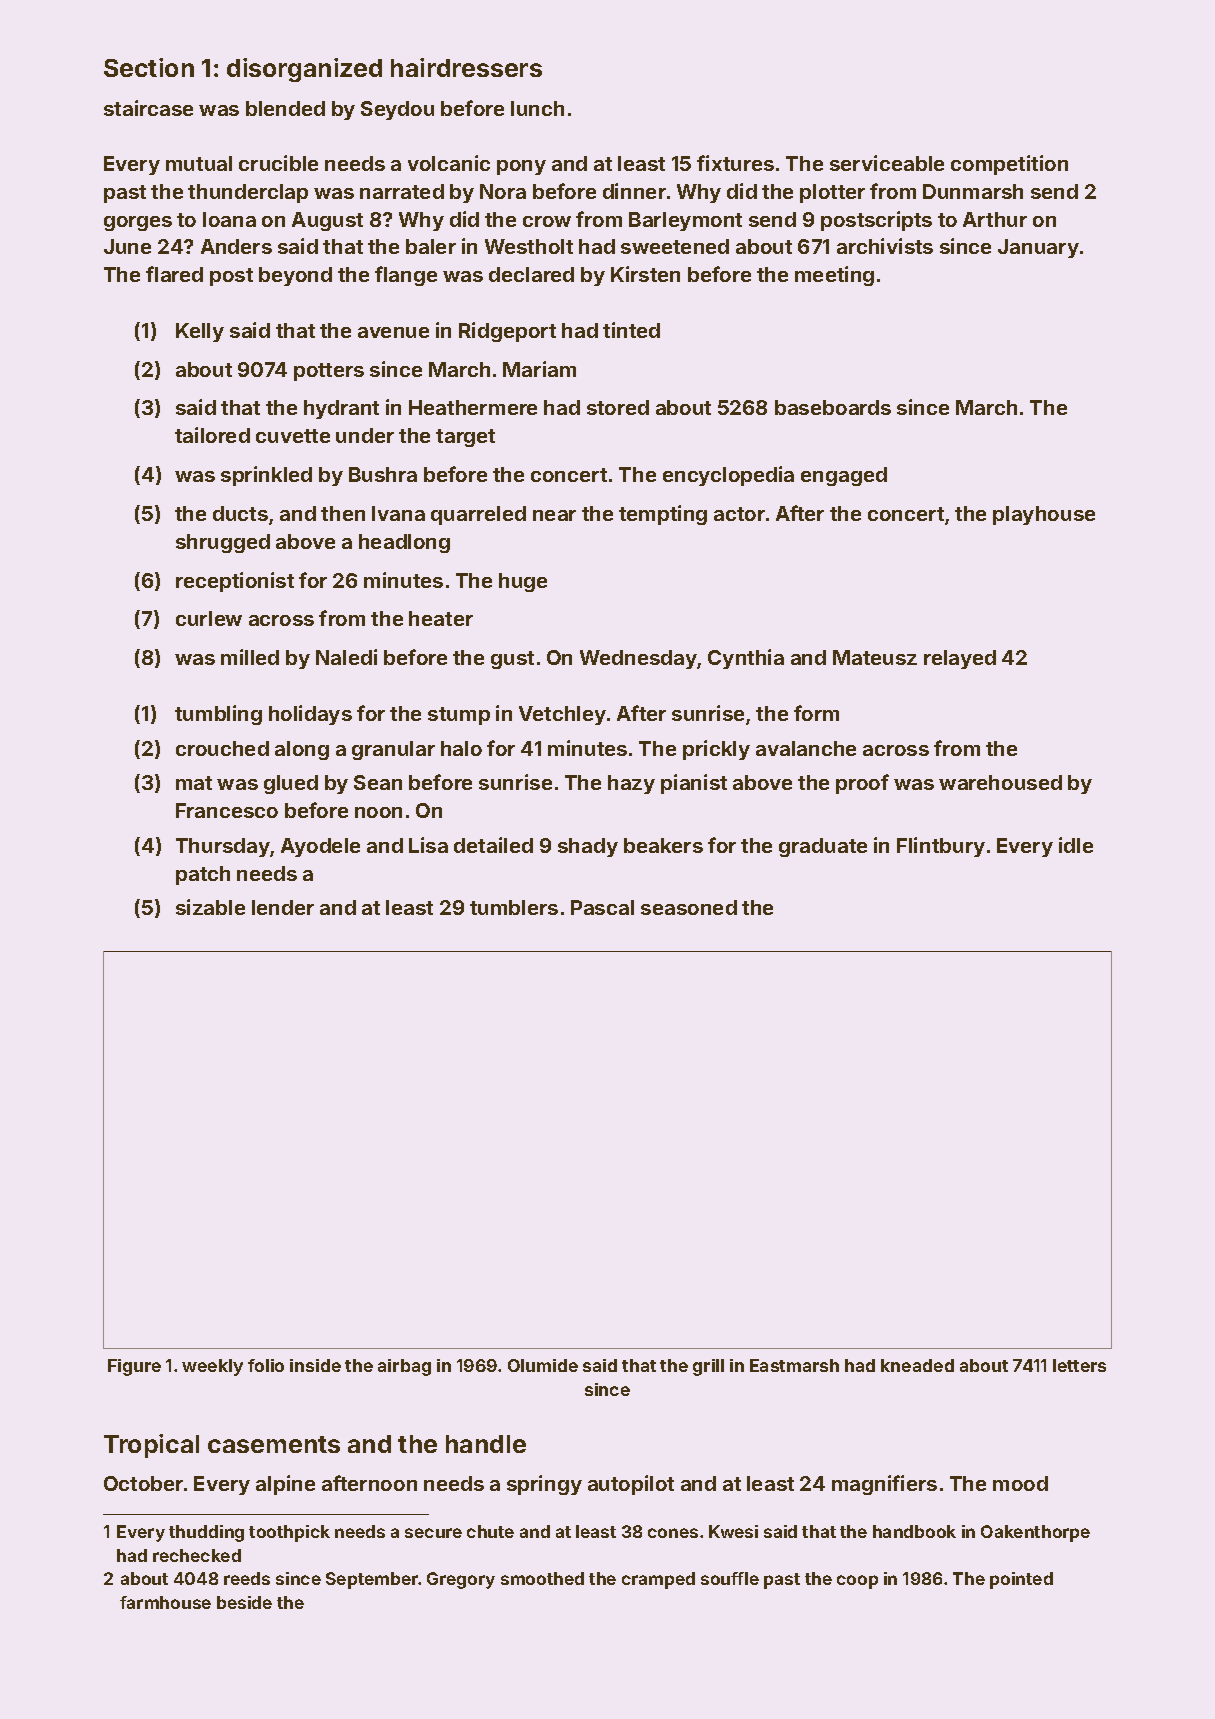  What do you see at coordinates (165, 1602) in the image?
I see `farmhouse` at bounding box center [165, 1602].
